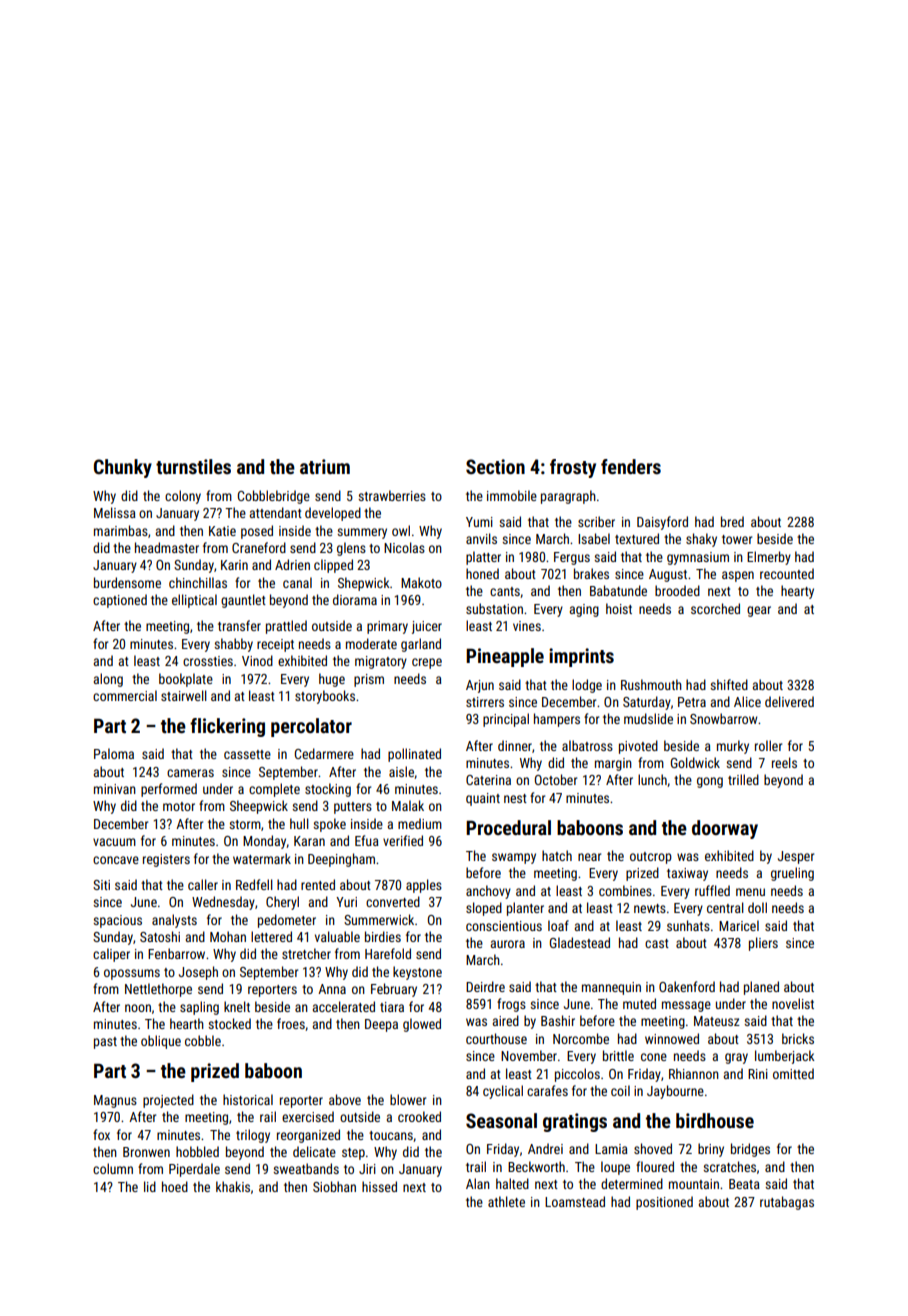 This screenshot has width=908, height=1316. Describe the element at coordinates (508, 827) in the screenshot. I see `Procedural` at that location.
